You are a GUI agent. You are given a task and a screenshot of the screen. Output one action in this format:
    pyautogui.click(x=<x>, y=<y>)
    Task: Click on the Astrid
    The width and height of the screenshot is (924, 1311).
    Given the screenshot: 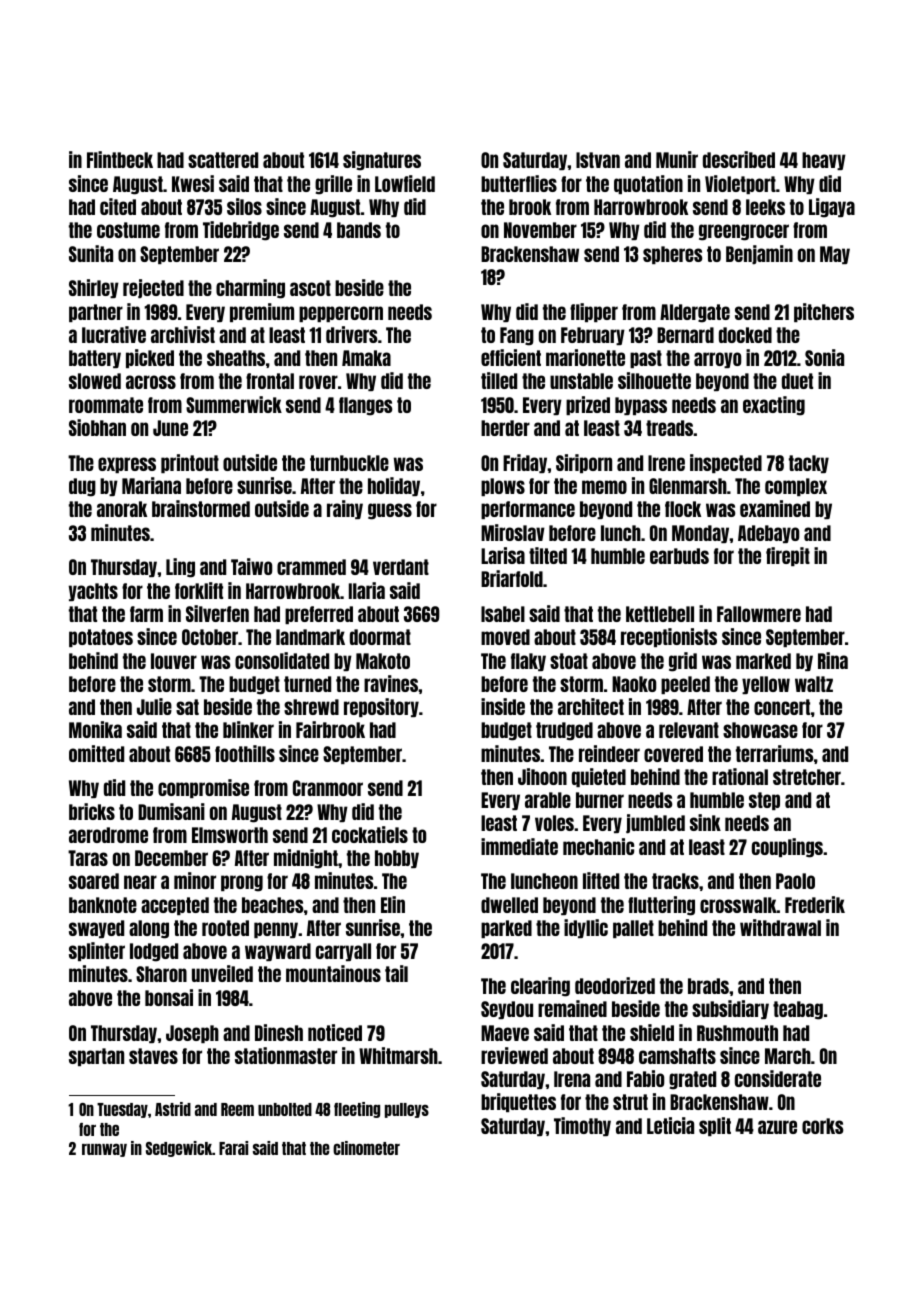 What is the action you would take?
    pyautogui.click(x=173, y=1109)
